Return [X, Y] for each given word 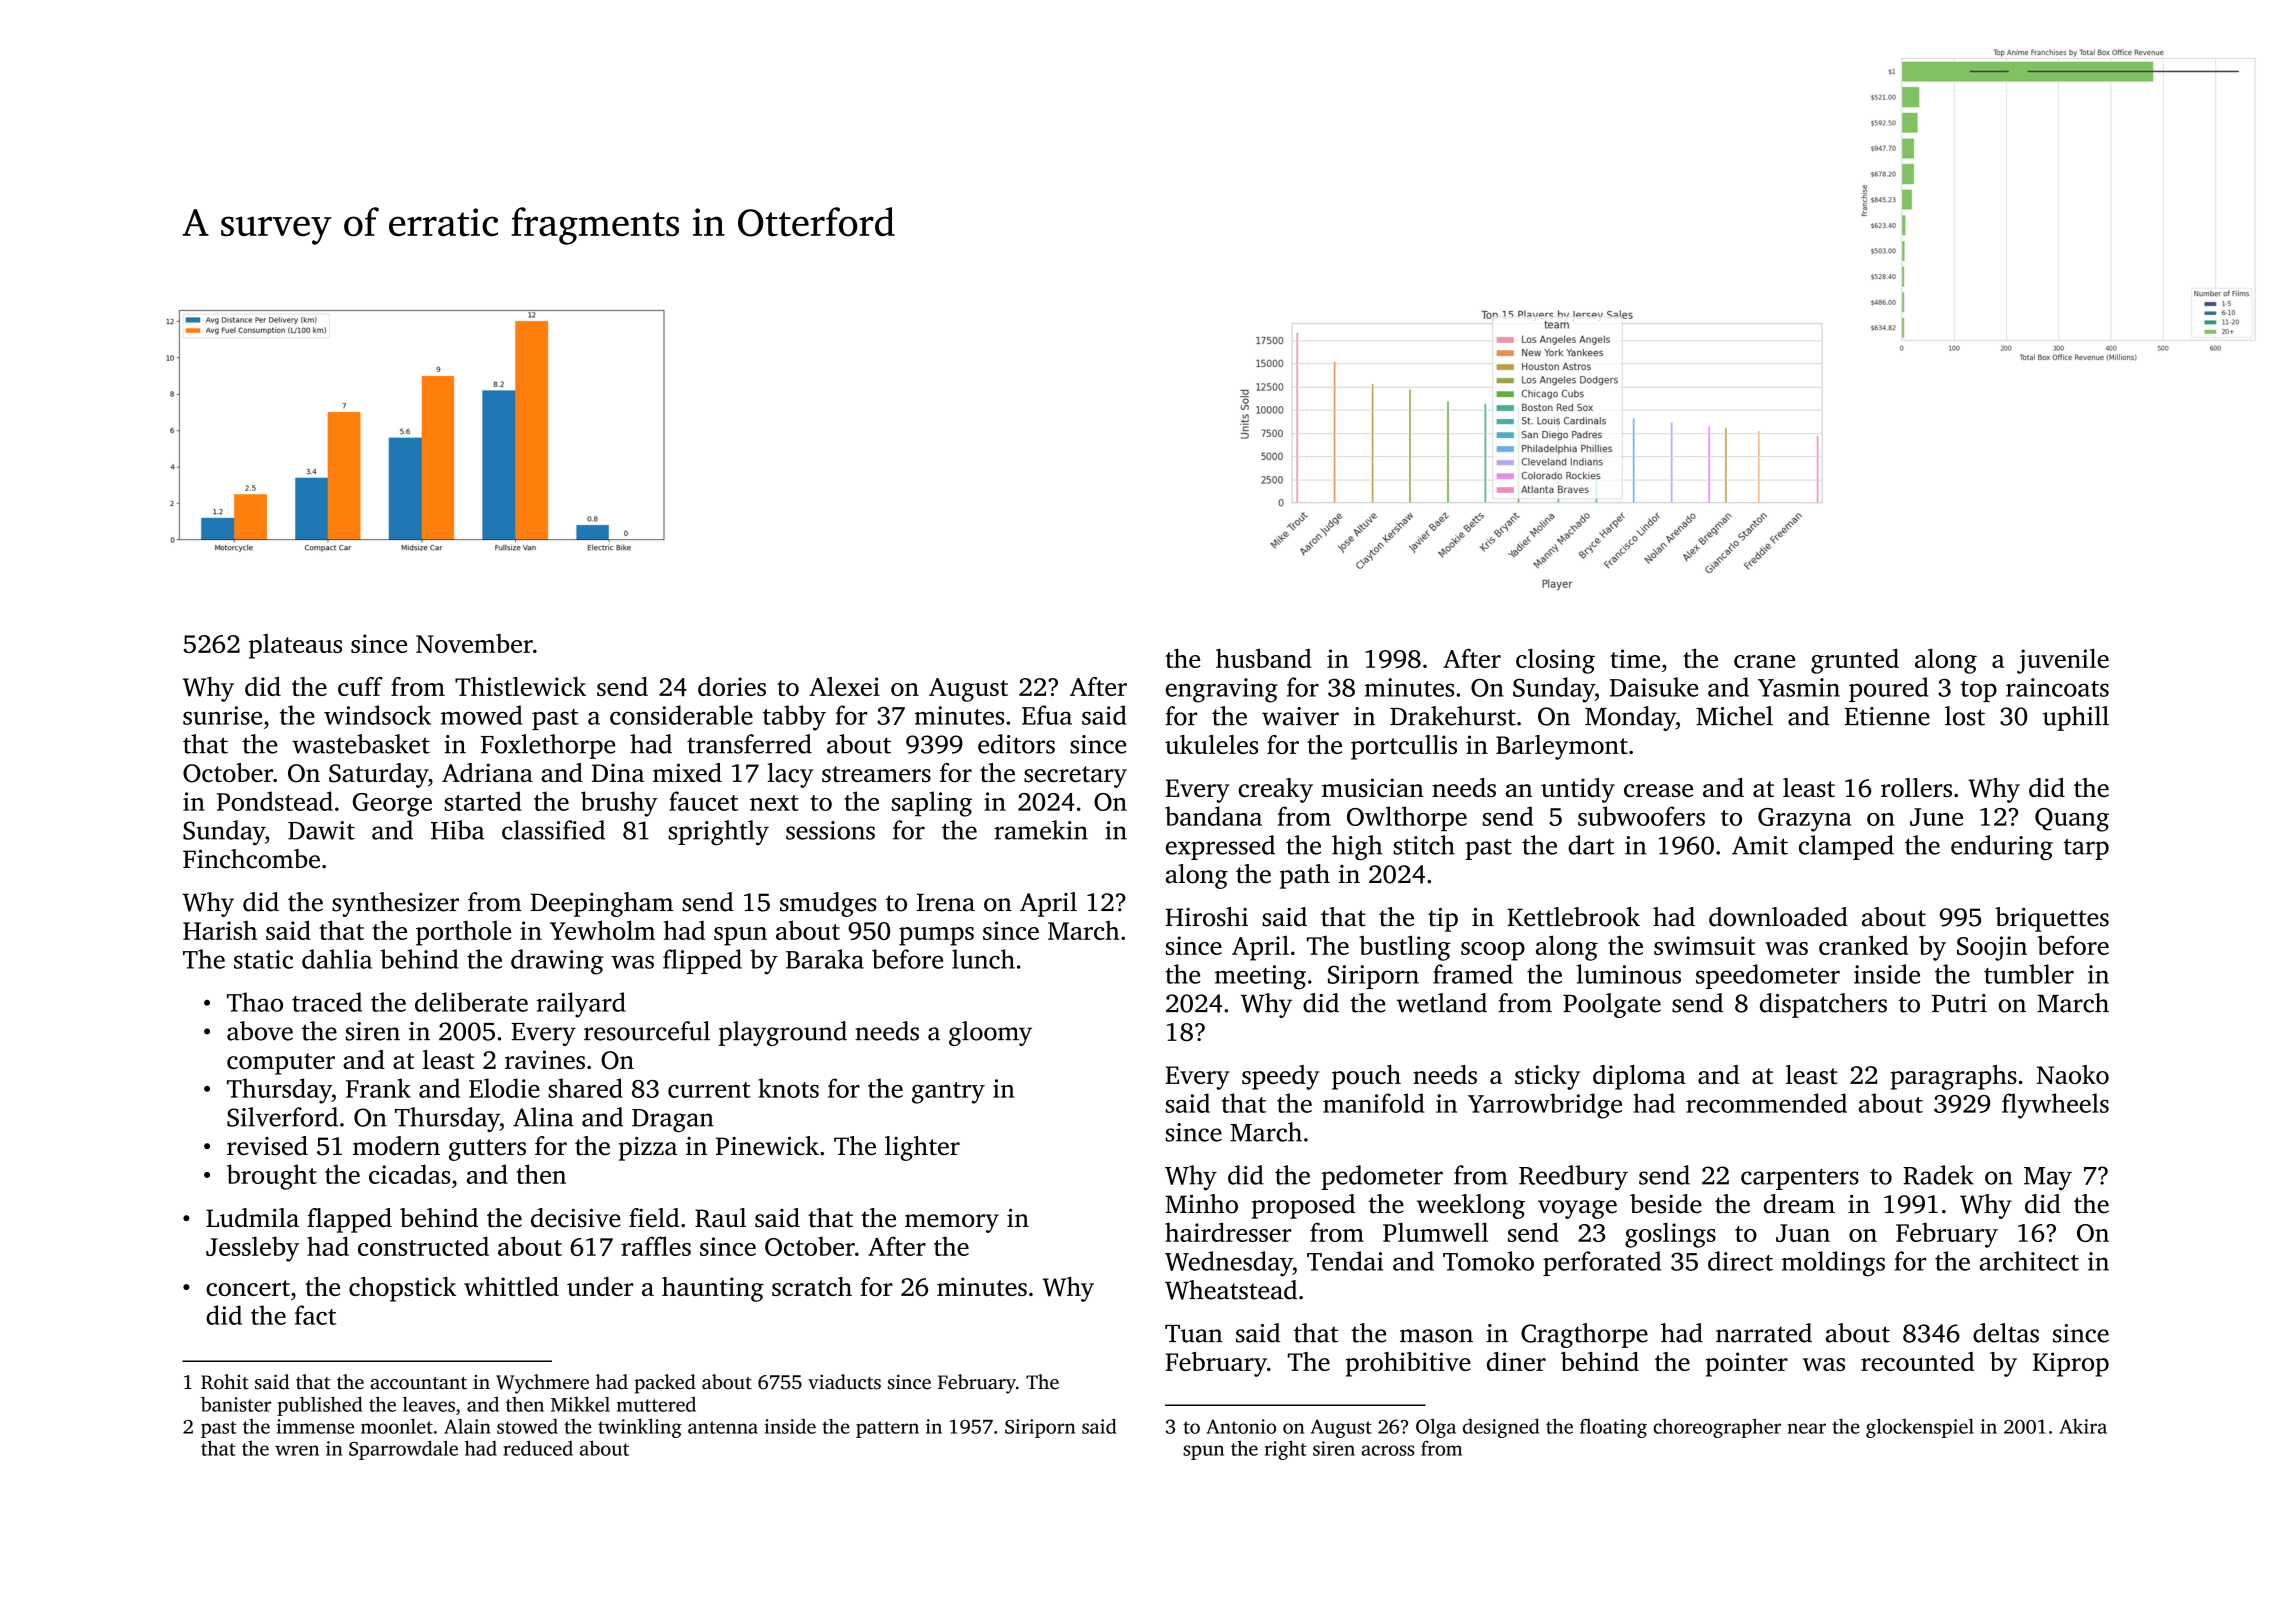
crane [1764, 661]
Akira [2083, 1426]
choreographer [1717, 1428]
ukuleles [1211, 744]
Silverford [282, 1117]
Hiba [457, 830]
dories [732, 686]
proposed [1303, 1206]
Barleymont [1562, 747]
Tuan [1193, 1334]
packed [665, 1384]
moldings [1833, 1264]
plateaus [295, 646]
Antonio [1241, 1426]
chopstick [402, 1289]
